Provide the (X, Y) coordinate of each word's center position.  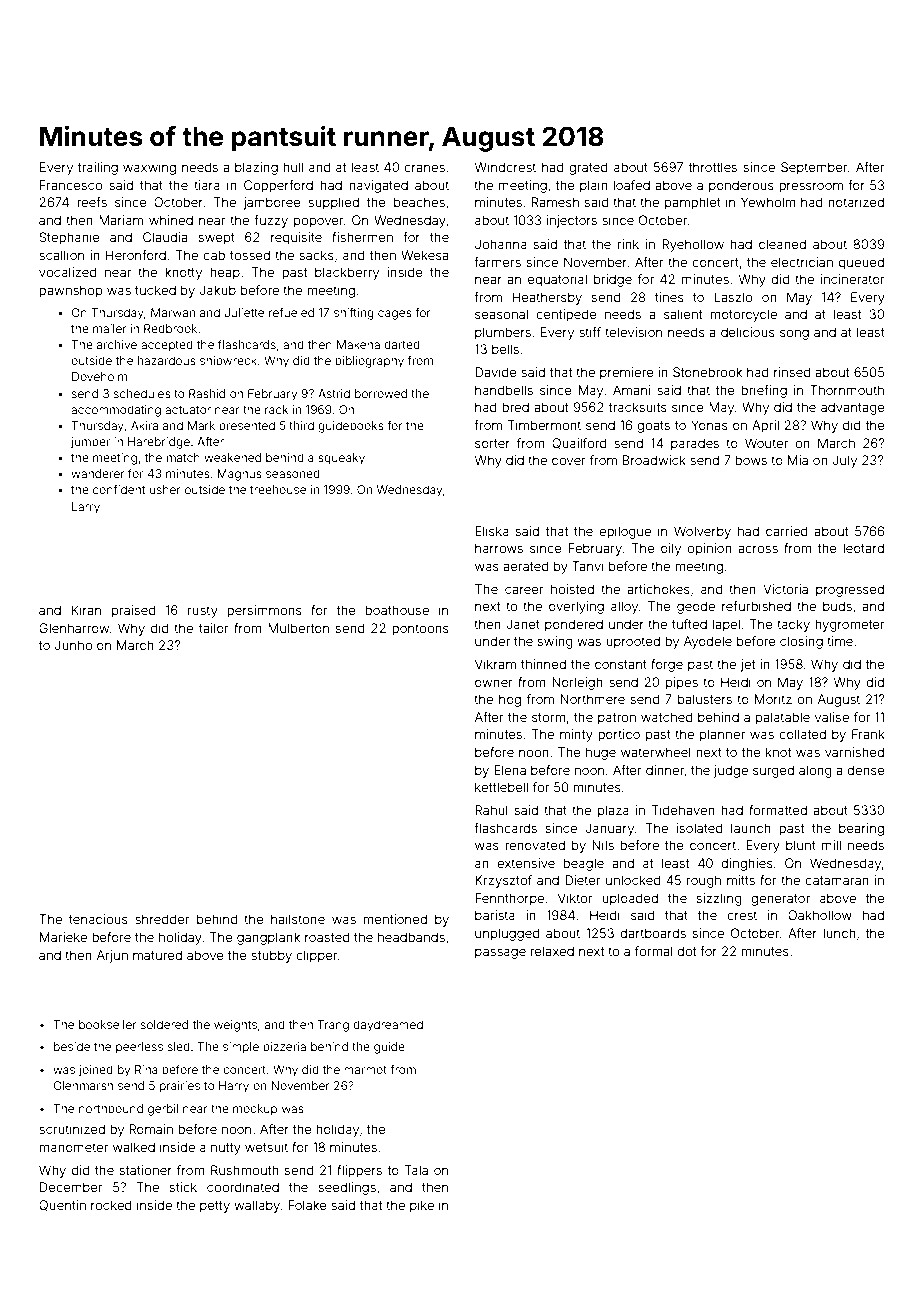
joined (96, 1071)
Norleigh (577, 683)
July (844, 461)
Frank (868, 734)
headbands (411, 937)
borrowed (381, 393)
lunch (839, 933)
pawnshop (71, 291)
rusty (203, 612)
